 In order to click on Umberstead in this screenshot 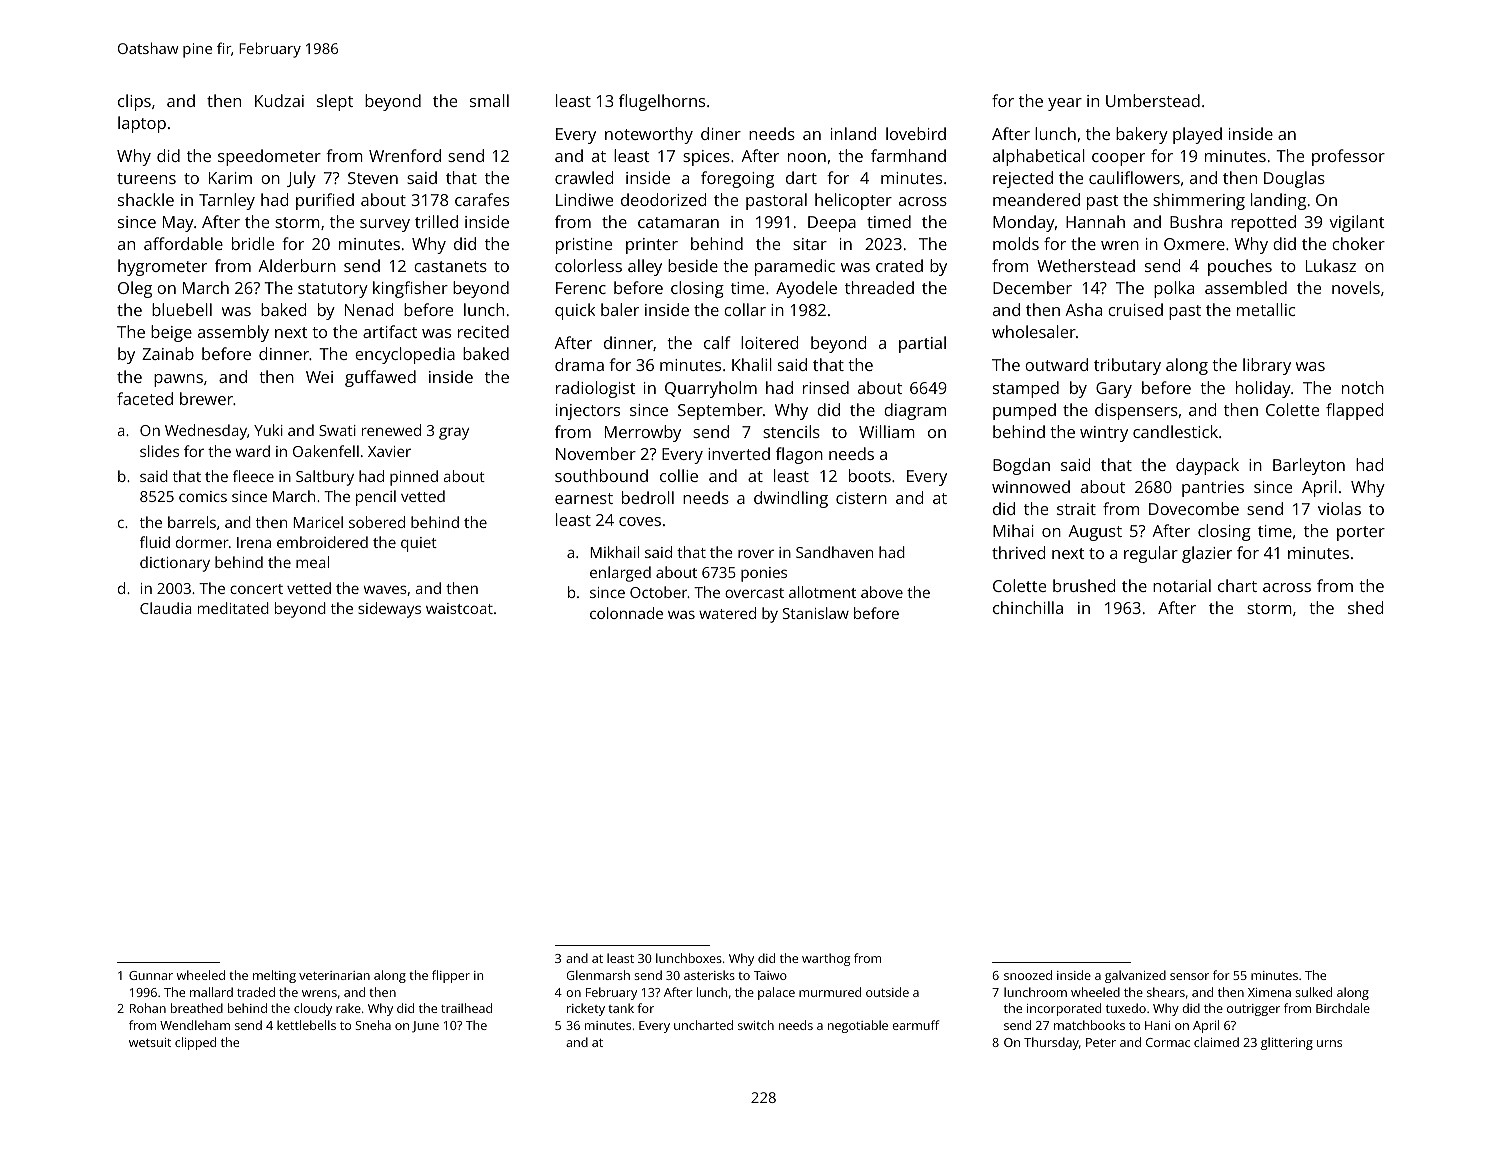, I will do `click(1153, 100)`.
